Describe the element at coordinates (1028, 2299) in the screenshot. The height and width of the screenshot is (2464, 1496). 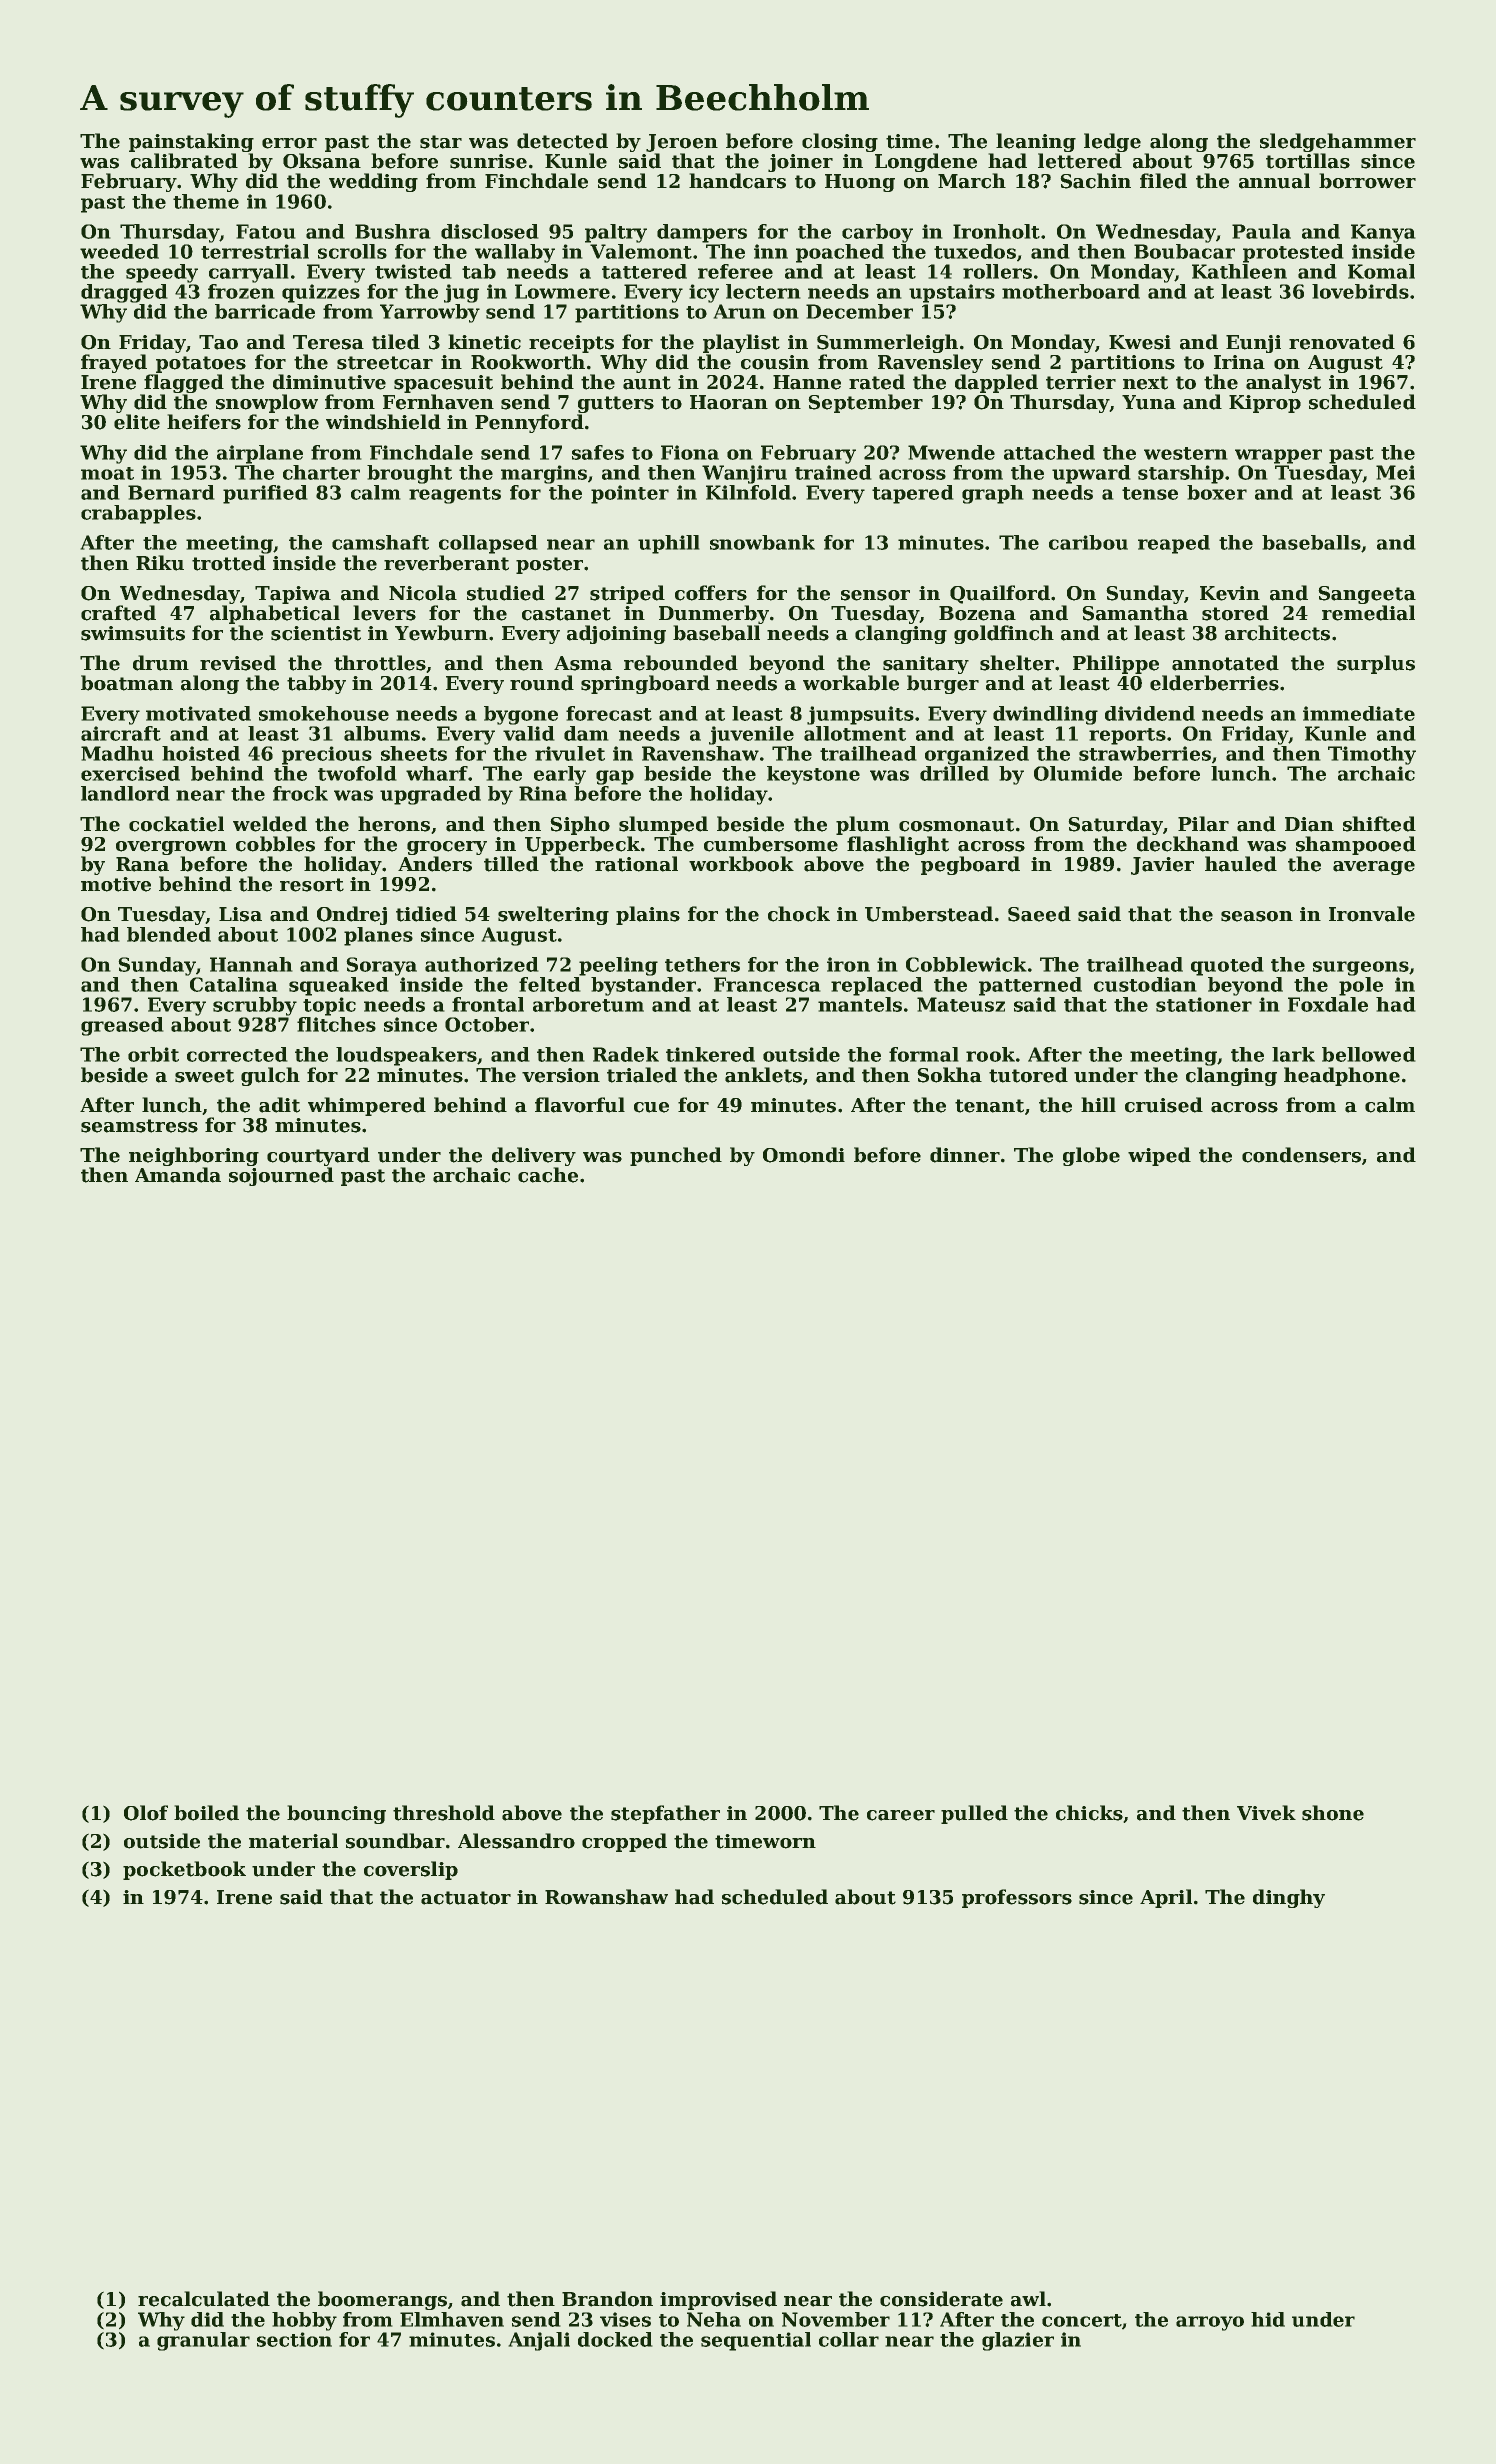
I see `awl` at that location.
